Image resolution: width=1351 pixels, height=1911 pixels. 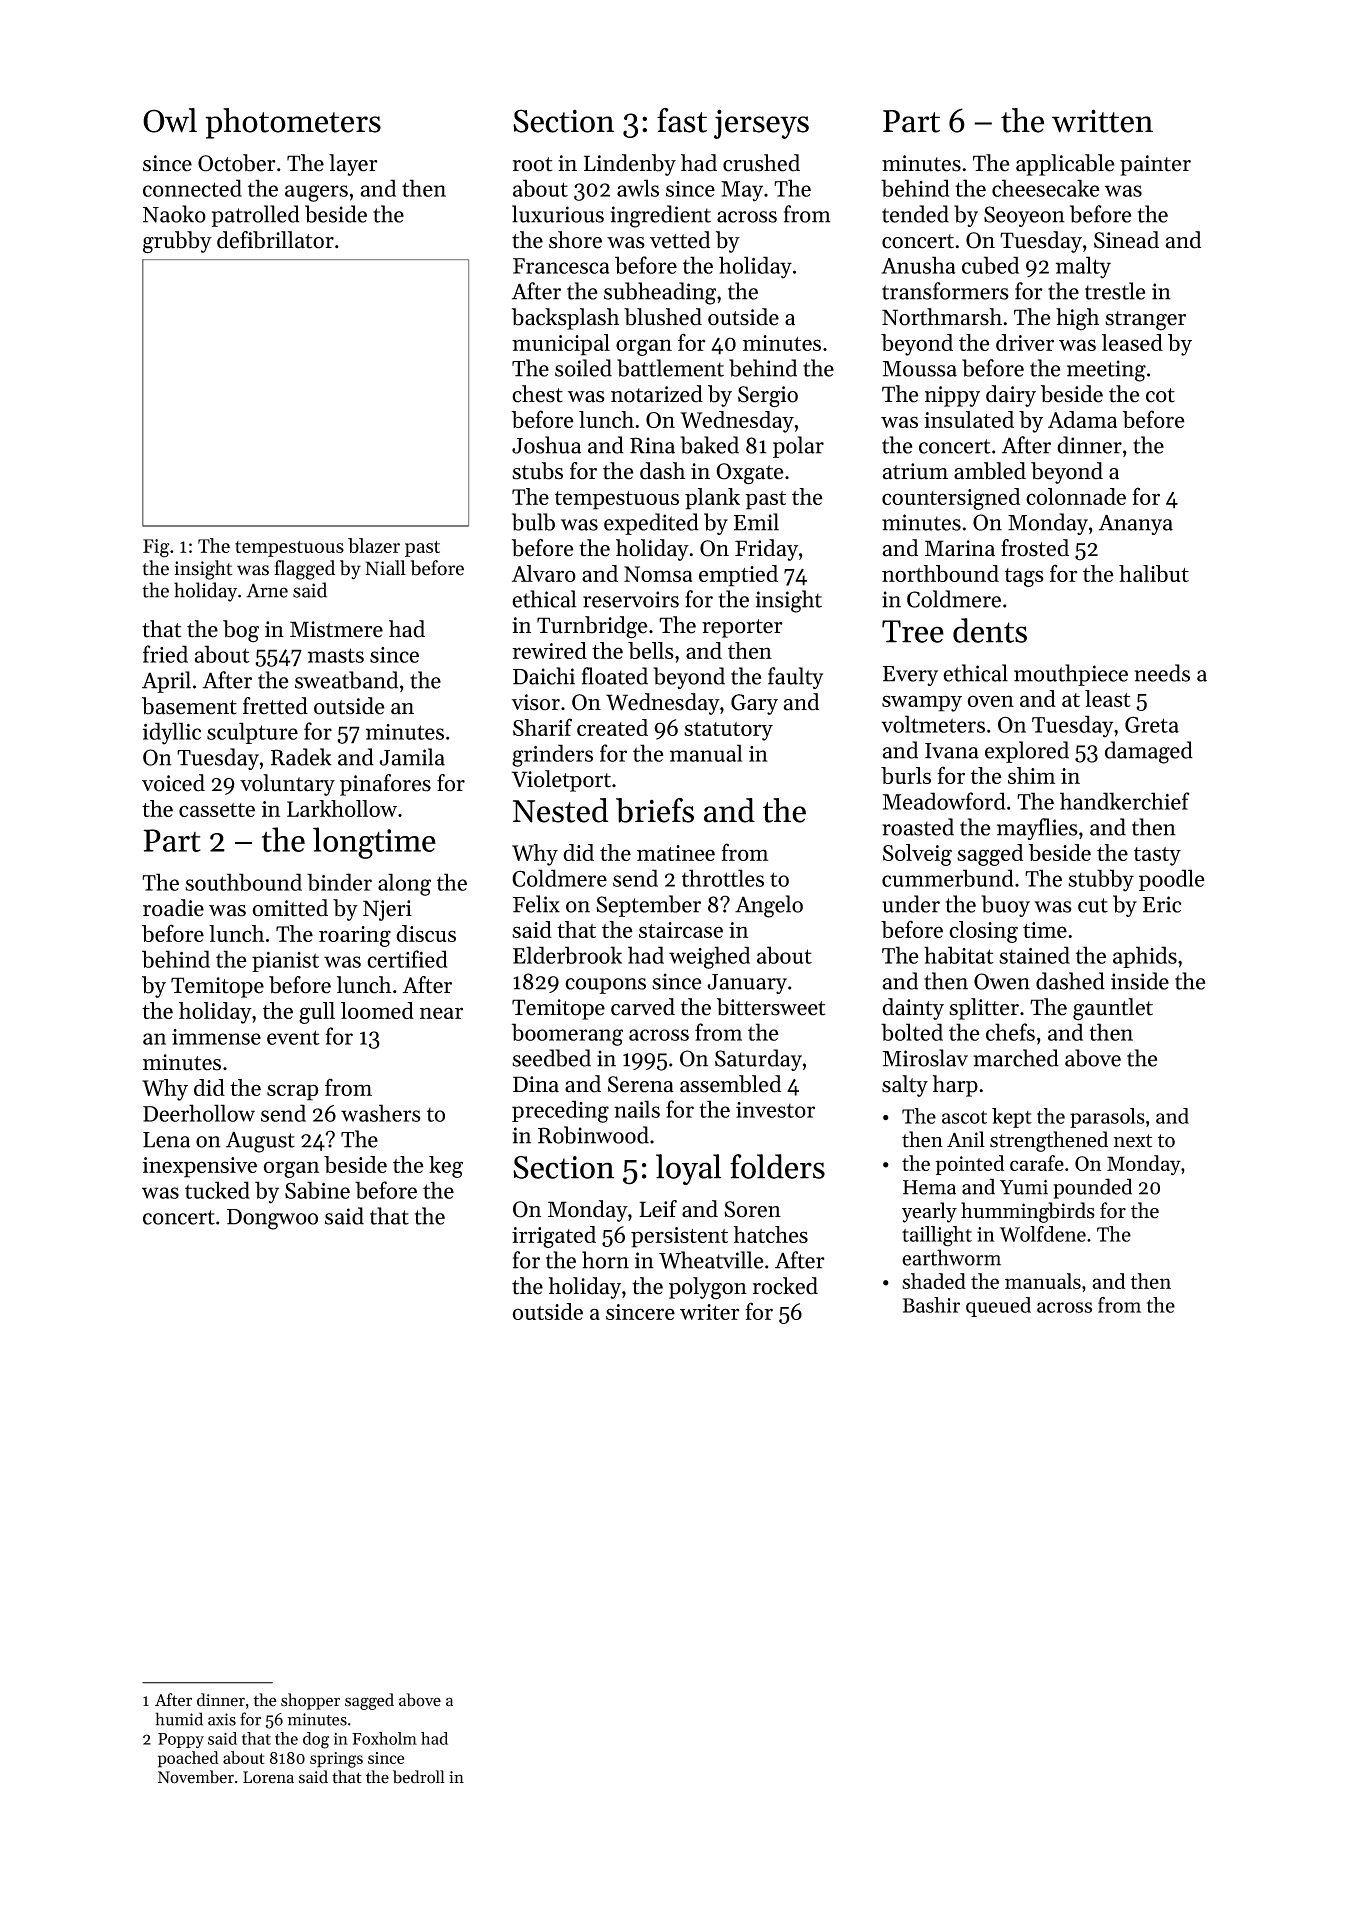 I want to click on applicable, so click(x=1065, y=165).
